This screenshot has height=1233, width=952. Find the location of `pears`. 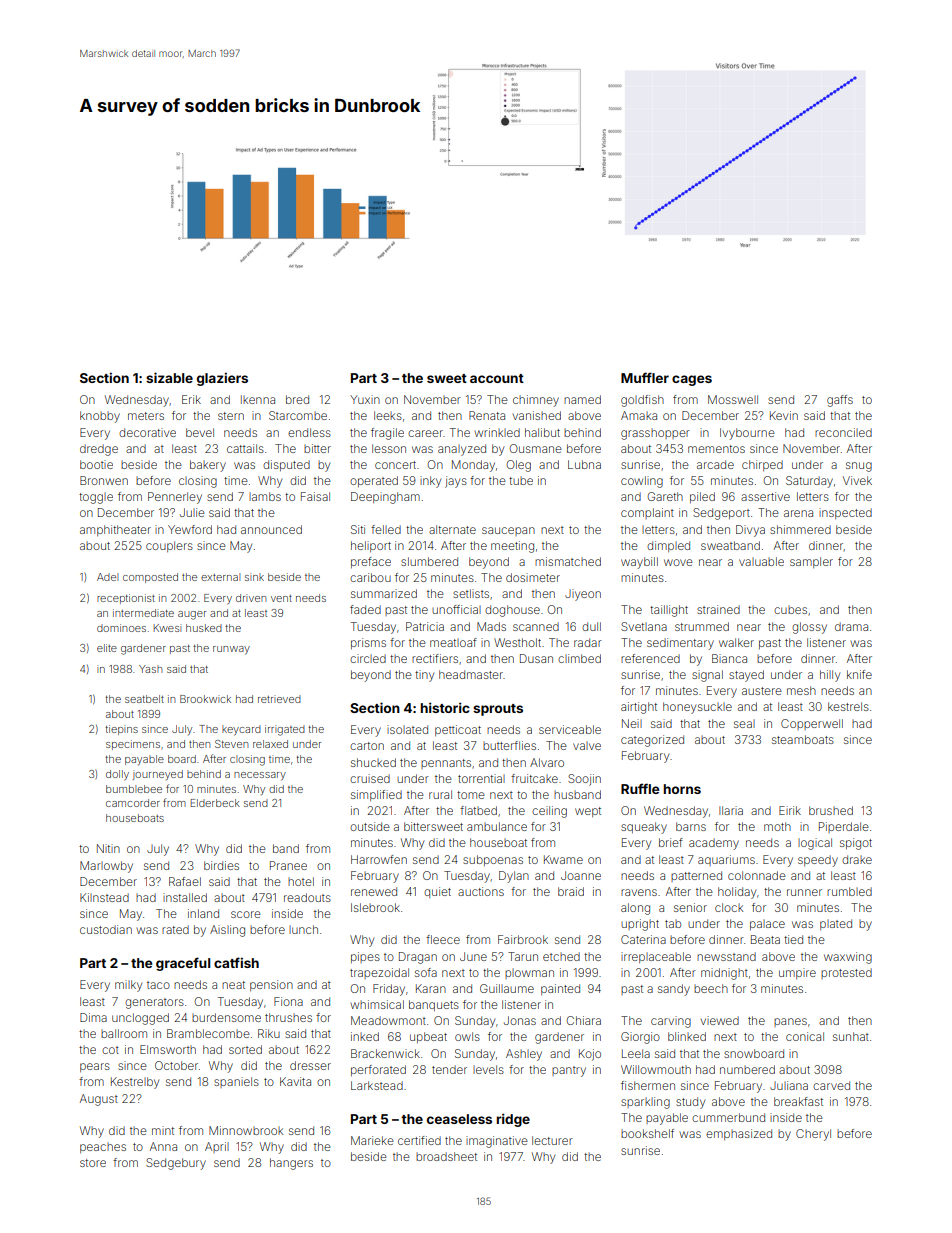

pears is located at coordinates (95, 1067).
